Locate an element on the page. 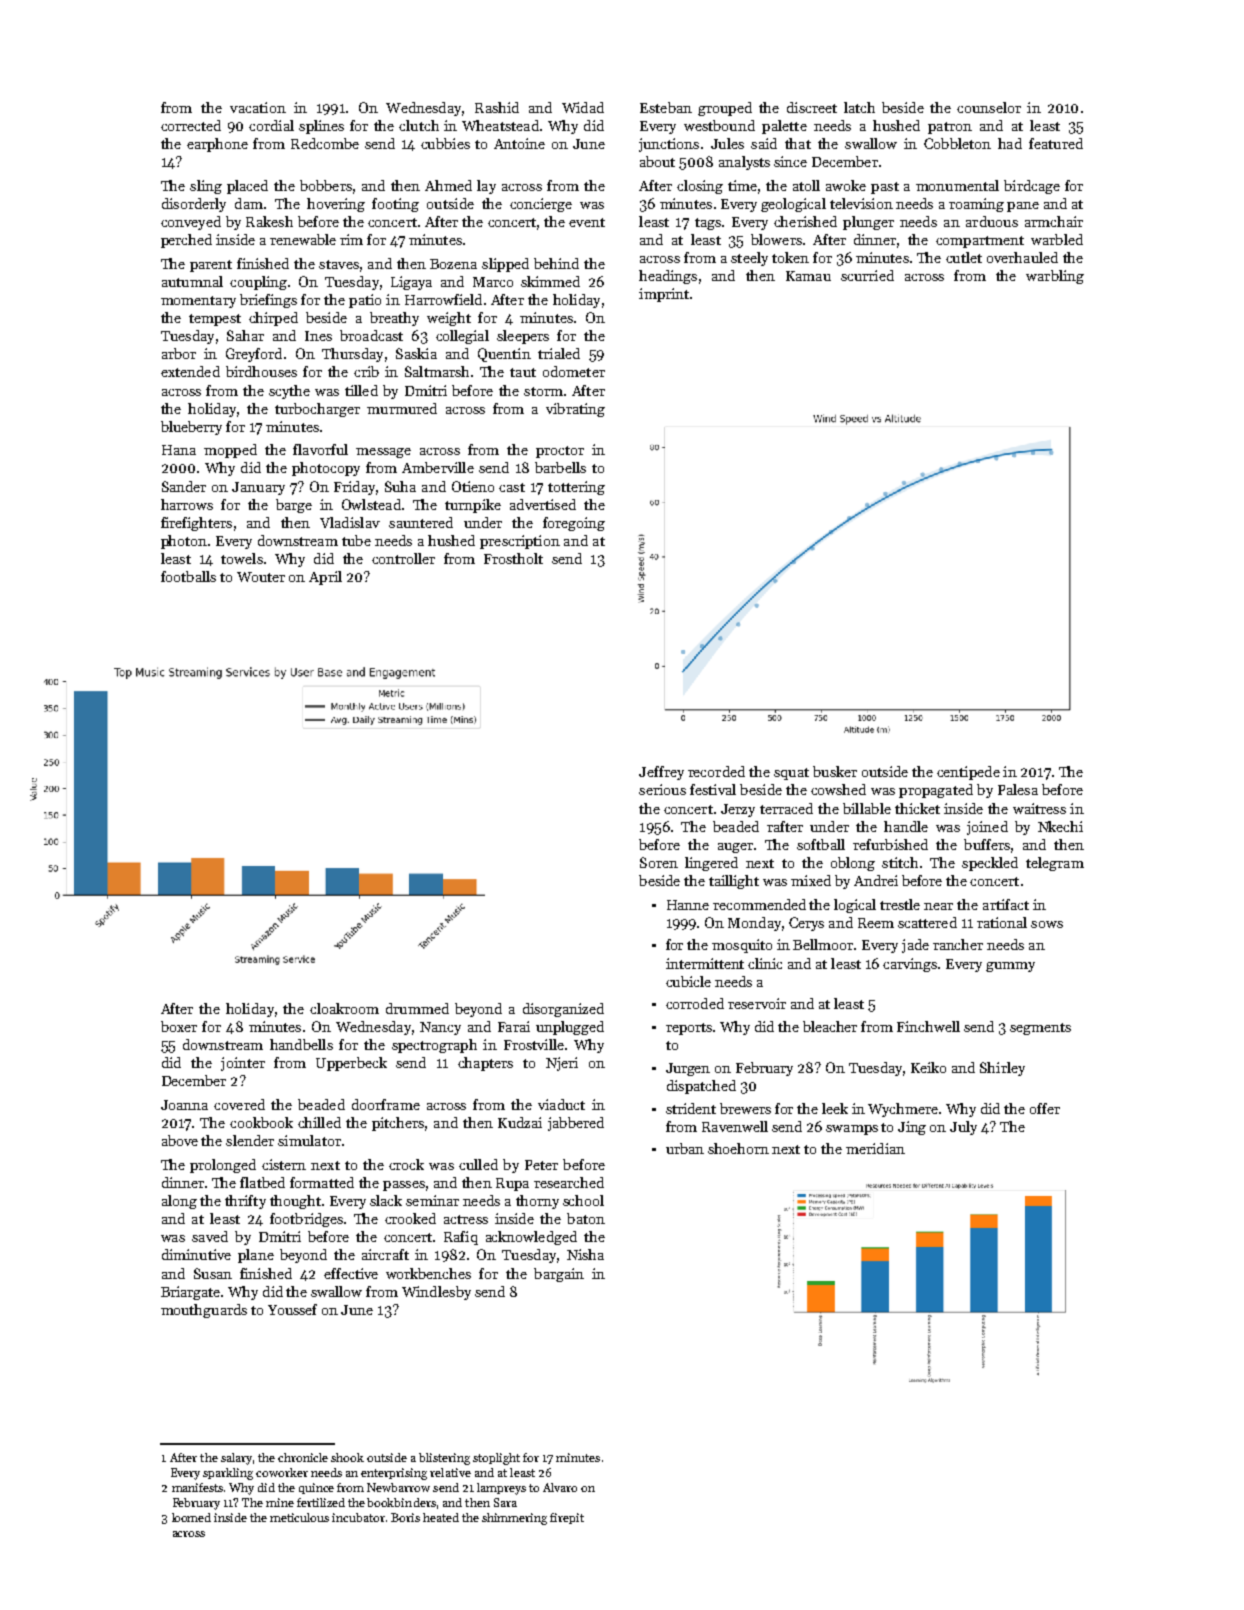 The height and width of the image is (1610, 1244). Frostholt is located at coordinates (513, 558).
